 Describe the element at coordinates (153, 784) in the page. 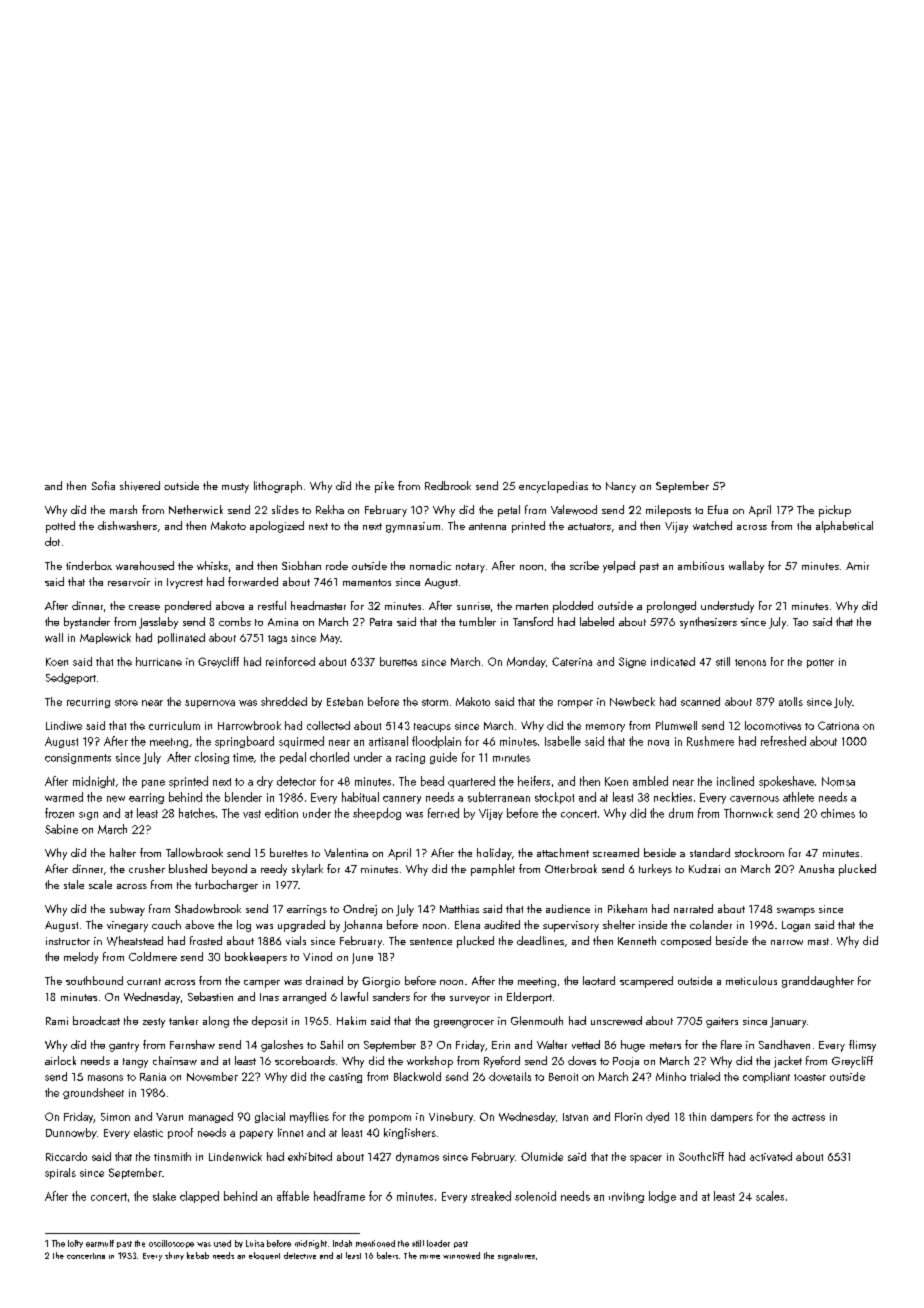

I see `pane` at that location.
